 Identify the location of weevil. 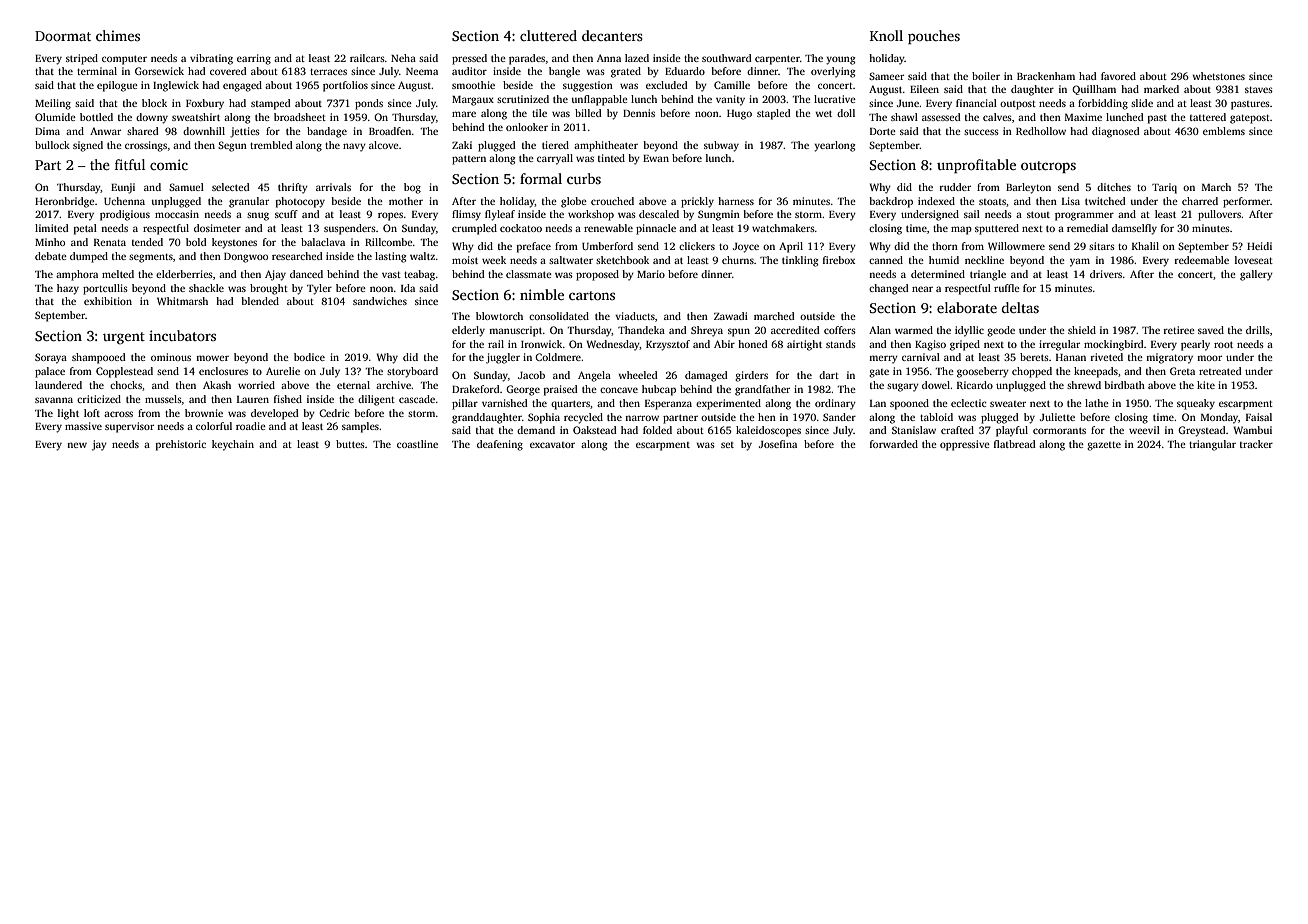
(1144, 430).
